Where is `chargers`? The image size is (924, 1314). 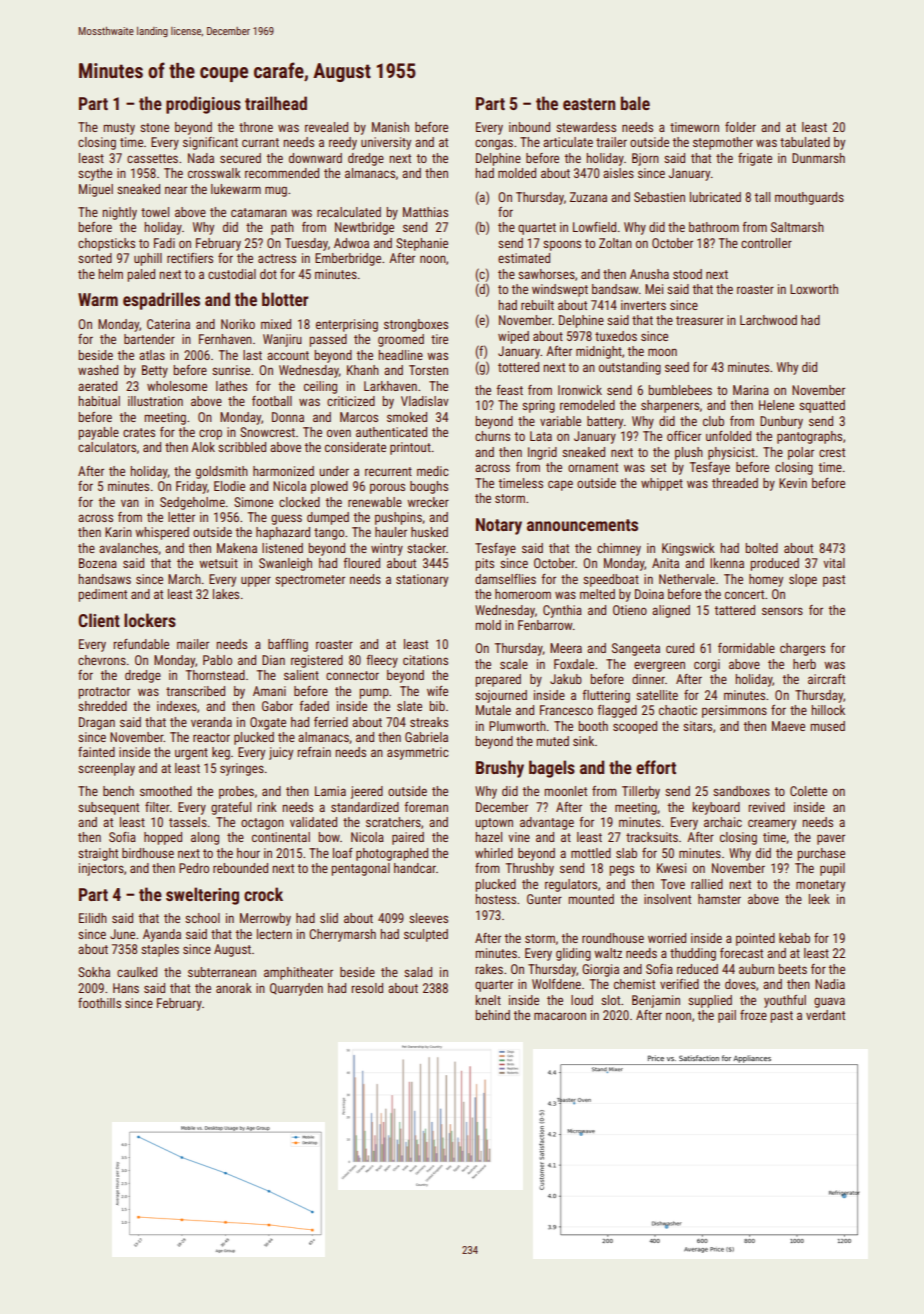 chargers is located at coordinates (802, 649).
